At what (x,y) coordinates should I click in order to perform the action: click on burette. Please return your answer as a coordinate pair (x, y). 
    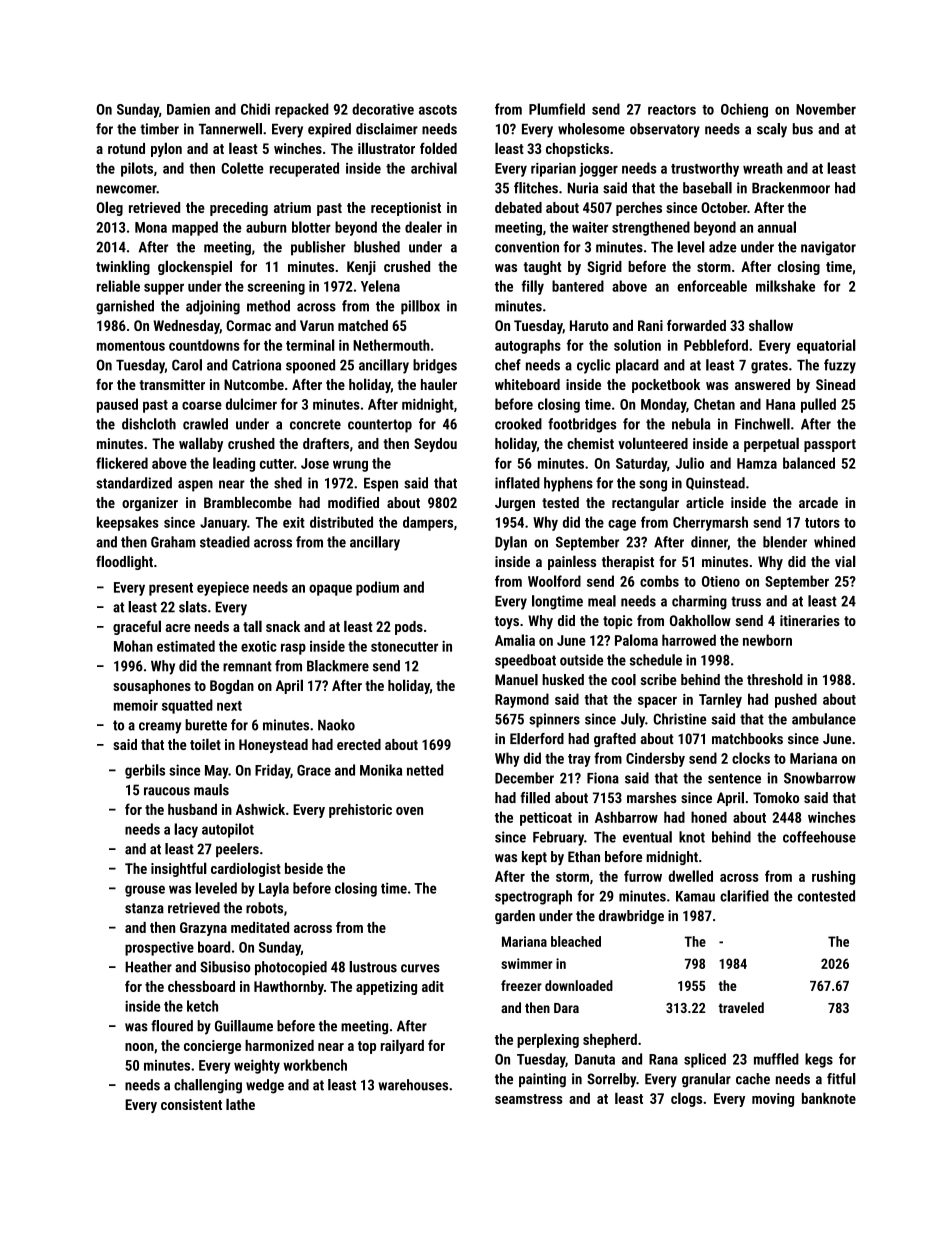
    Looking at the image, I should click on (206, 725).
